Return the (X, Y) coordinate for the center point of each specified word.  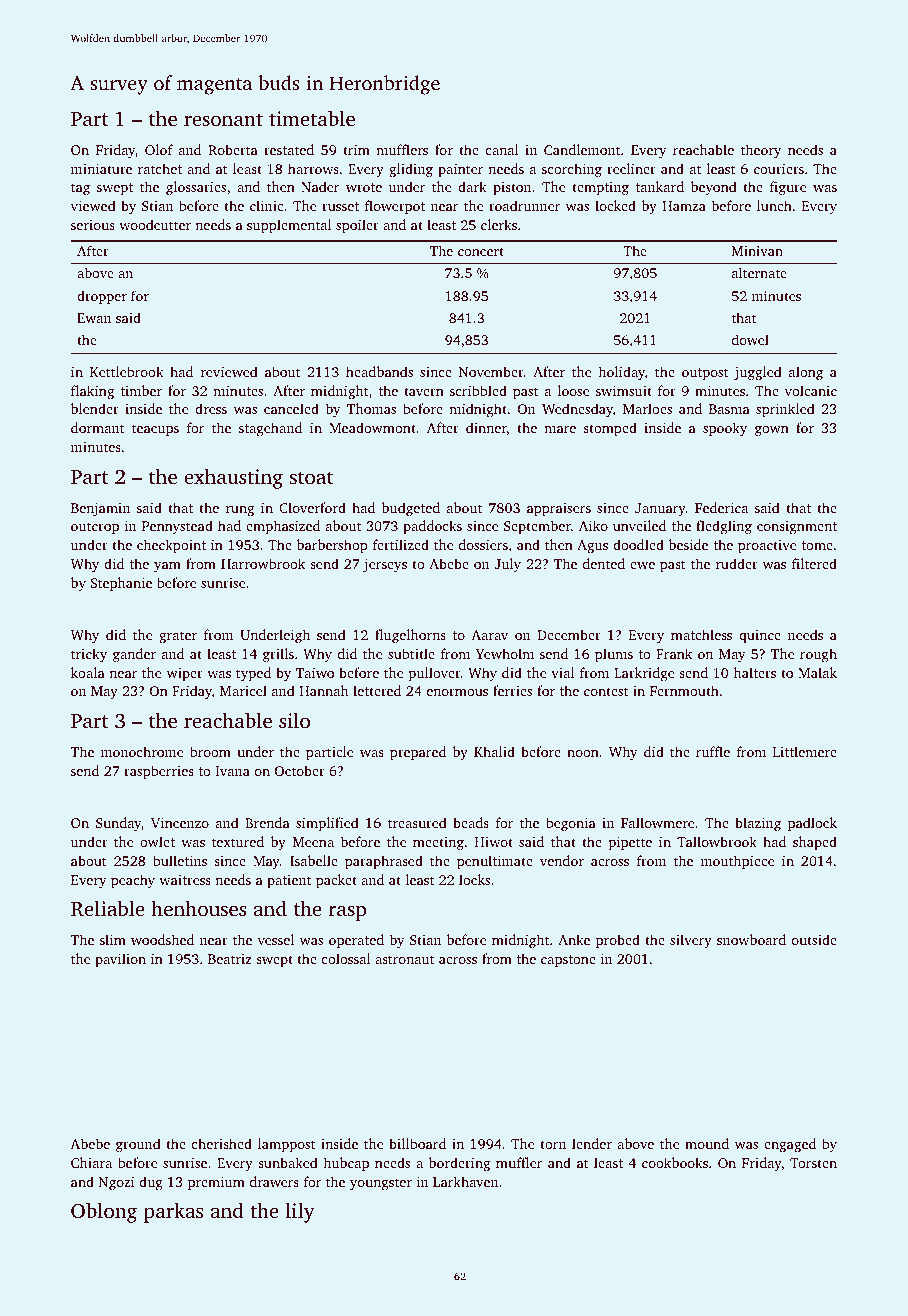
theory (761, 151)
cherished (222, 1143)
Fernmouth (684, 690)
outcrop (95, 528)
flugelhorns (410, 636)
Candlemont (582, 149)
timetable (312, 118)
